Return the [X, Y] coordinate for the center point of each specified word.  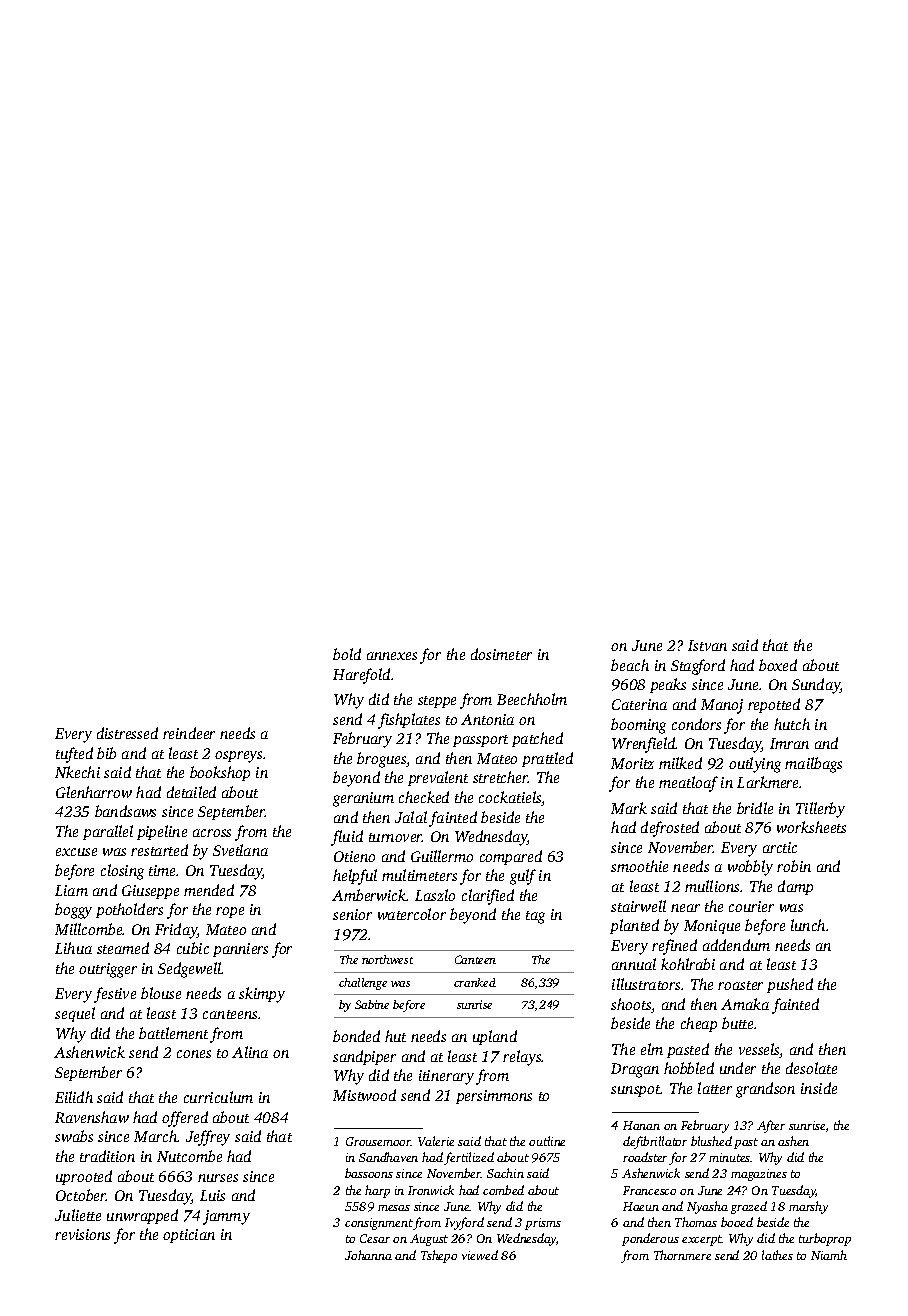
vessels [759, 1050]
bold [347, 654]
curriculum [218, 1097]
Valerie [436, 1141]
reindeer [189, 733]
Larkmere [768, 782]
